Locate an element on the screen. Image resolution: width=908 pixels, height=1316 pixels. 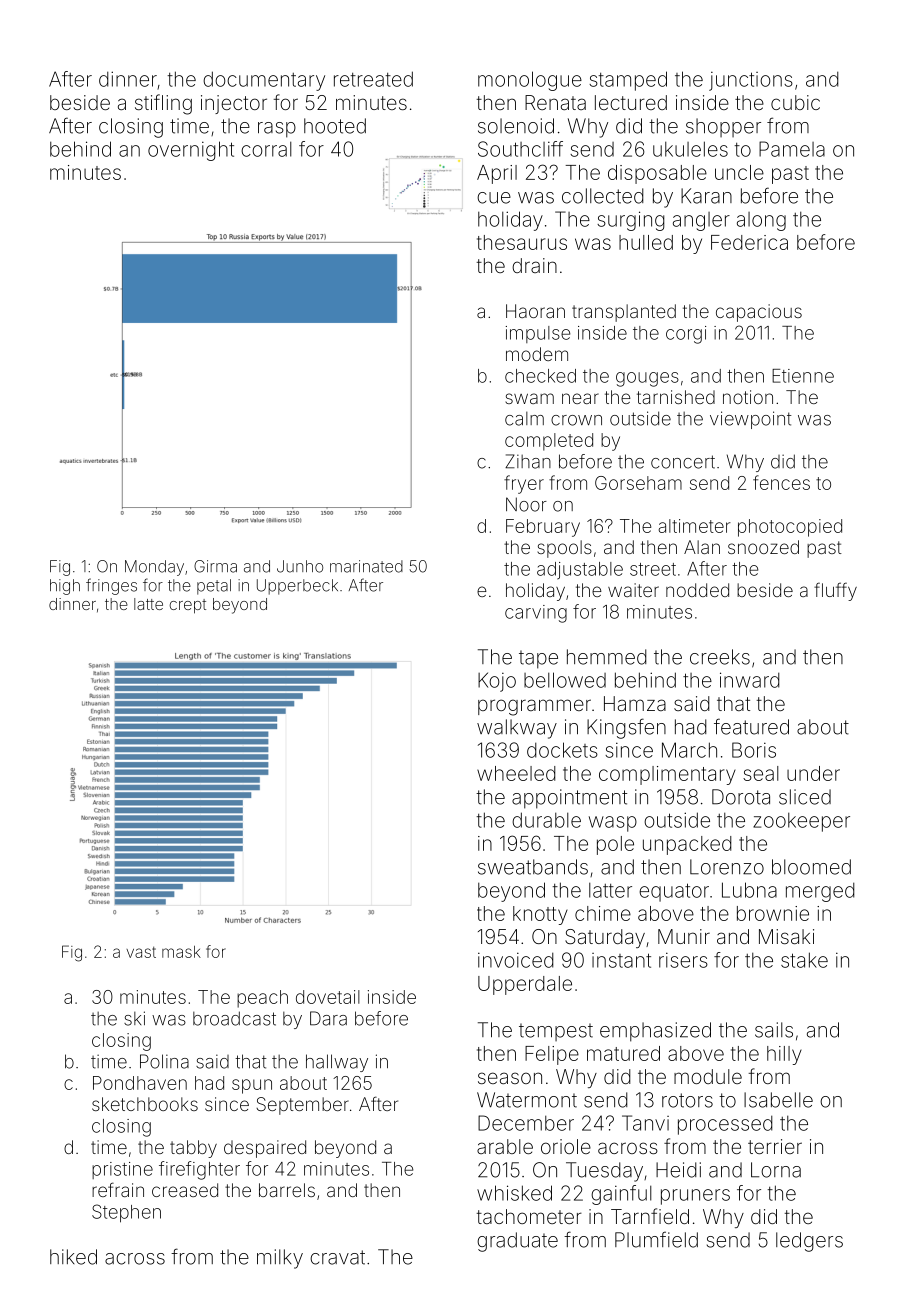
high is located at coordinates (65, 587).
